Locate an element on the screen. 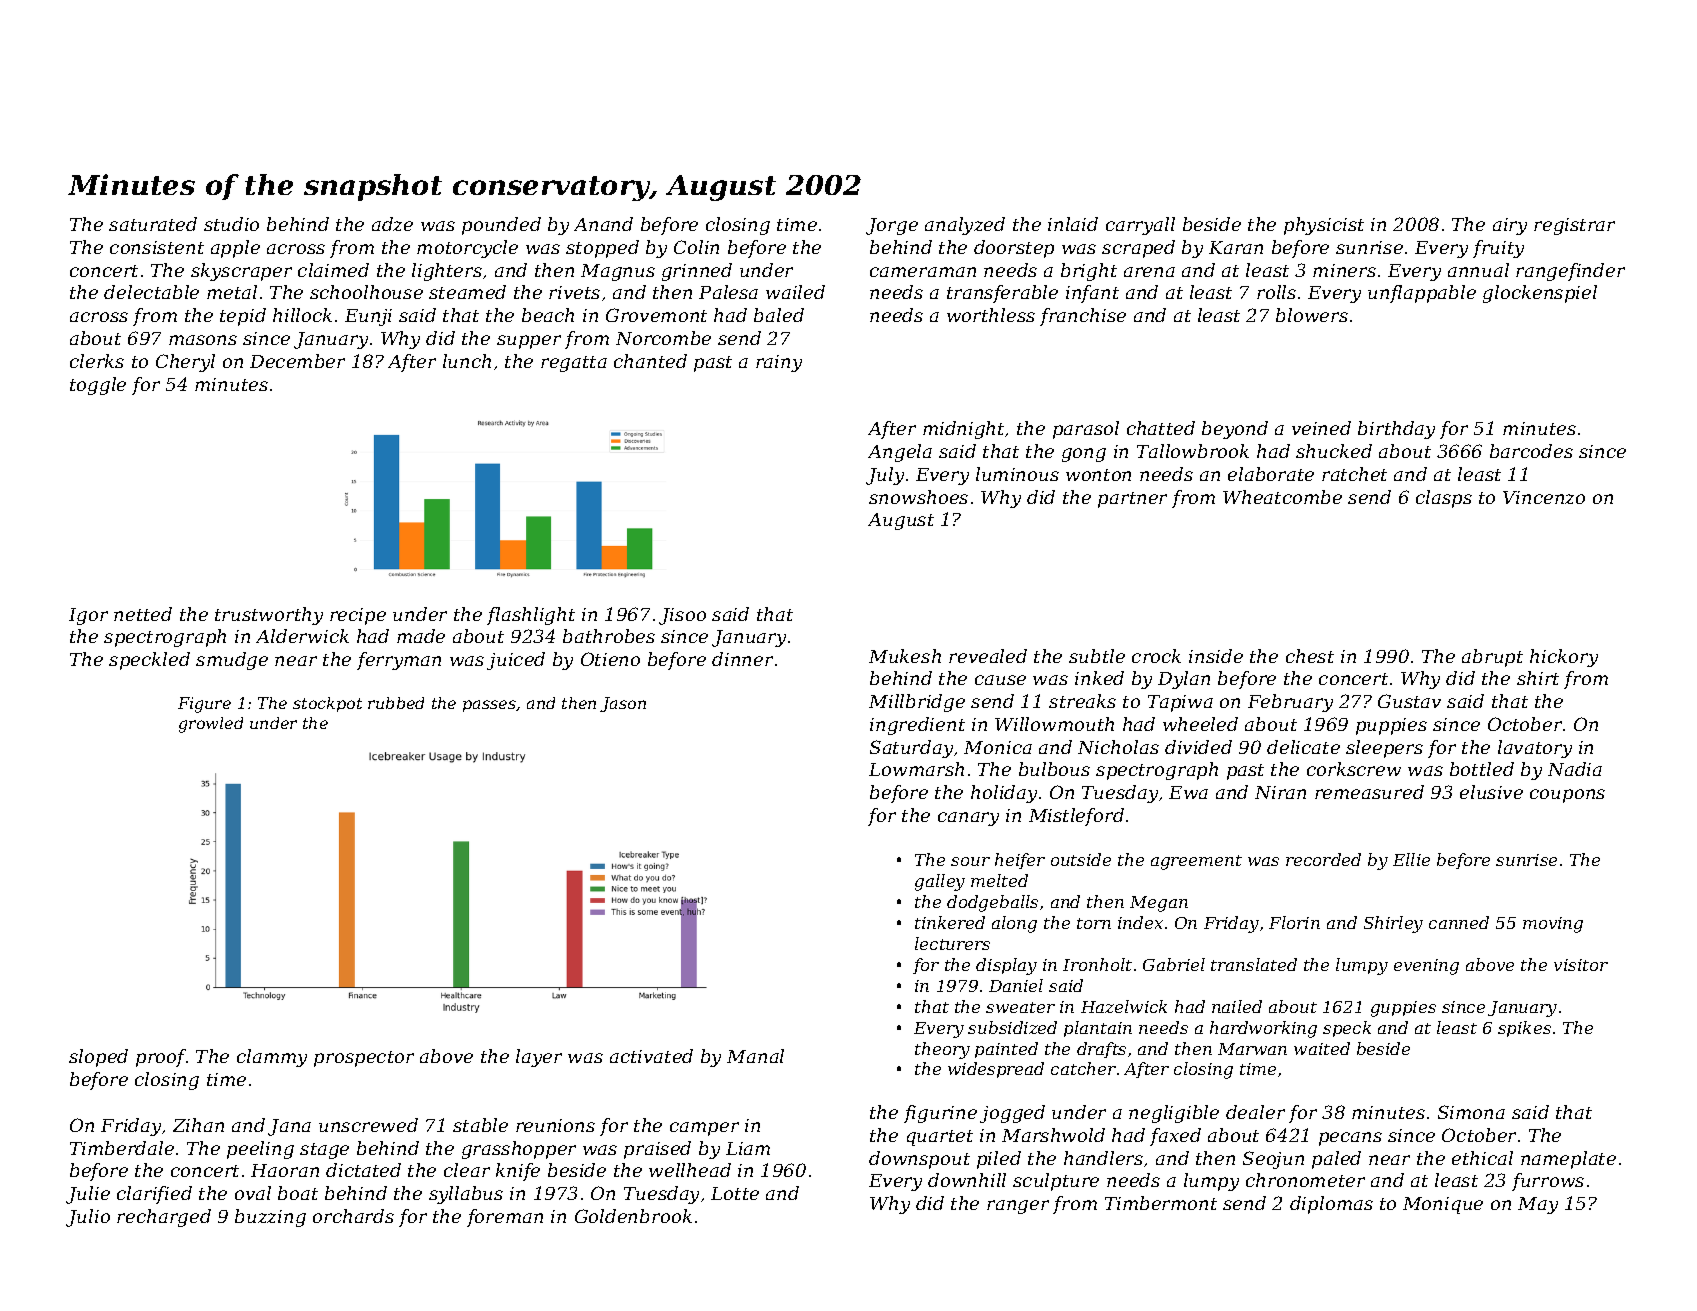 This screenshot has height=1311, width=1697. adze is located at coordinates (392, 224).
